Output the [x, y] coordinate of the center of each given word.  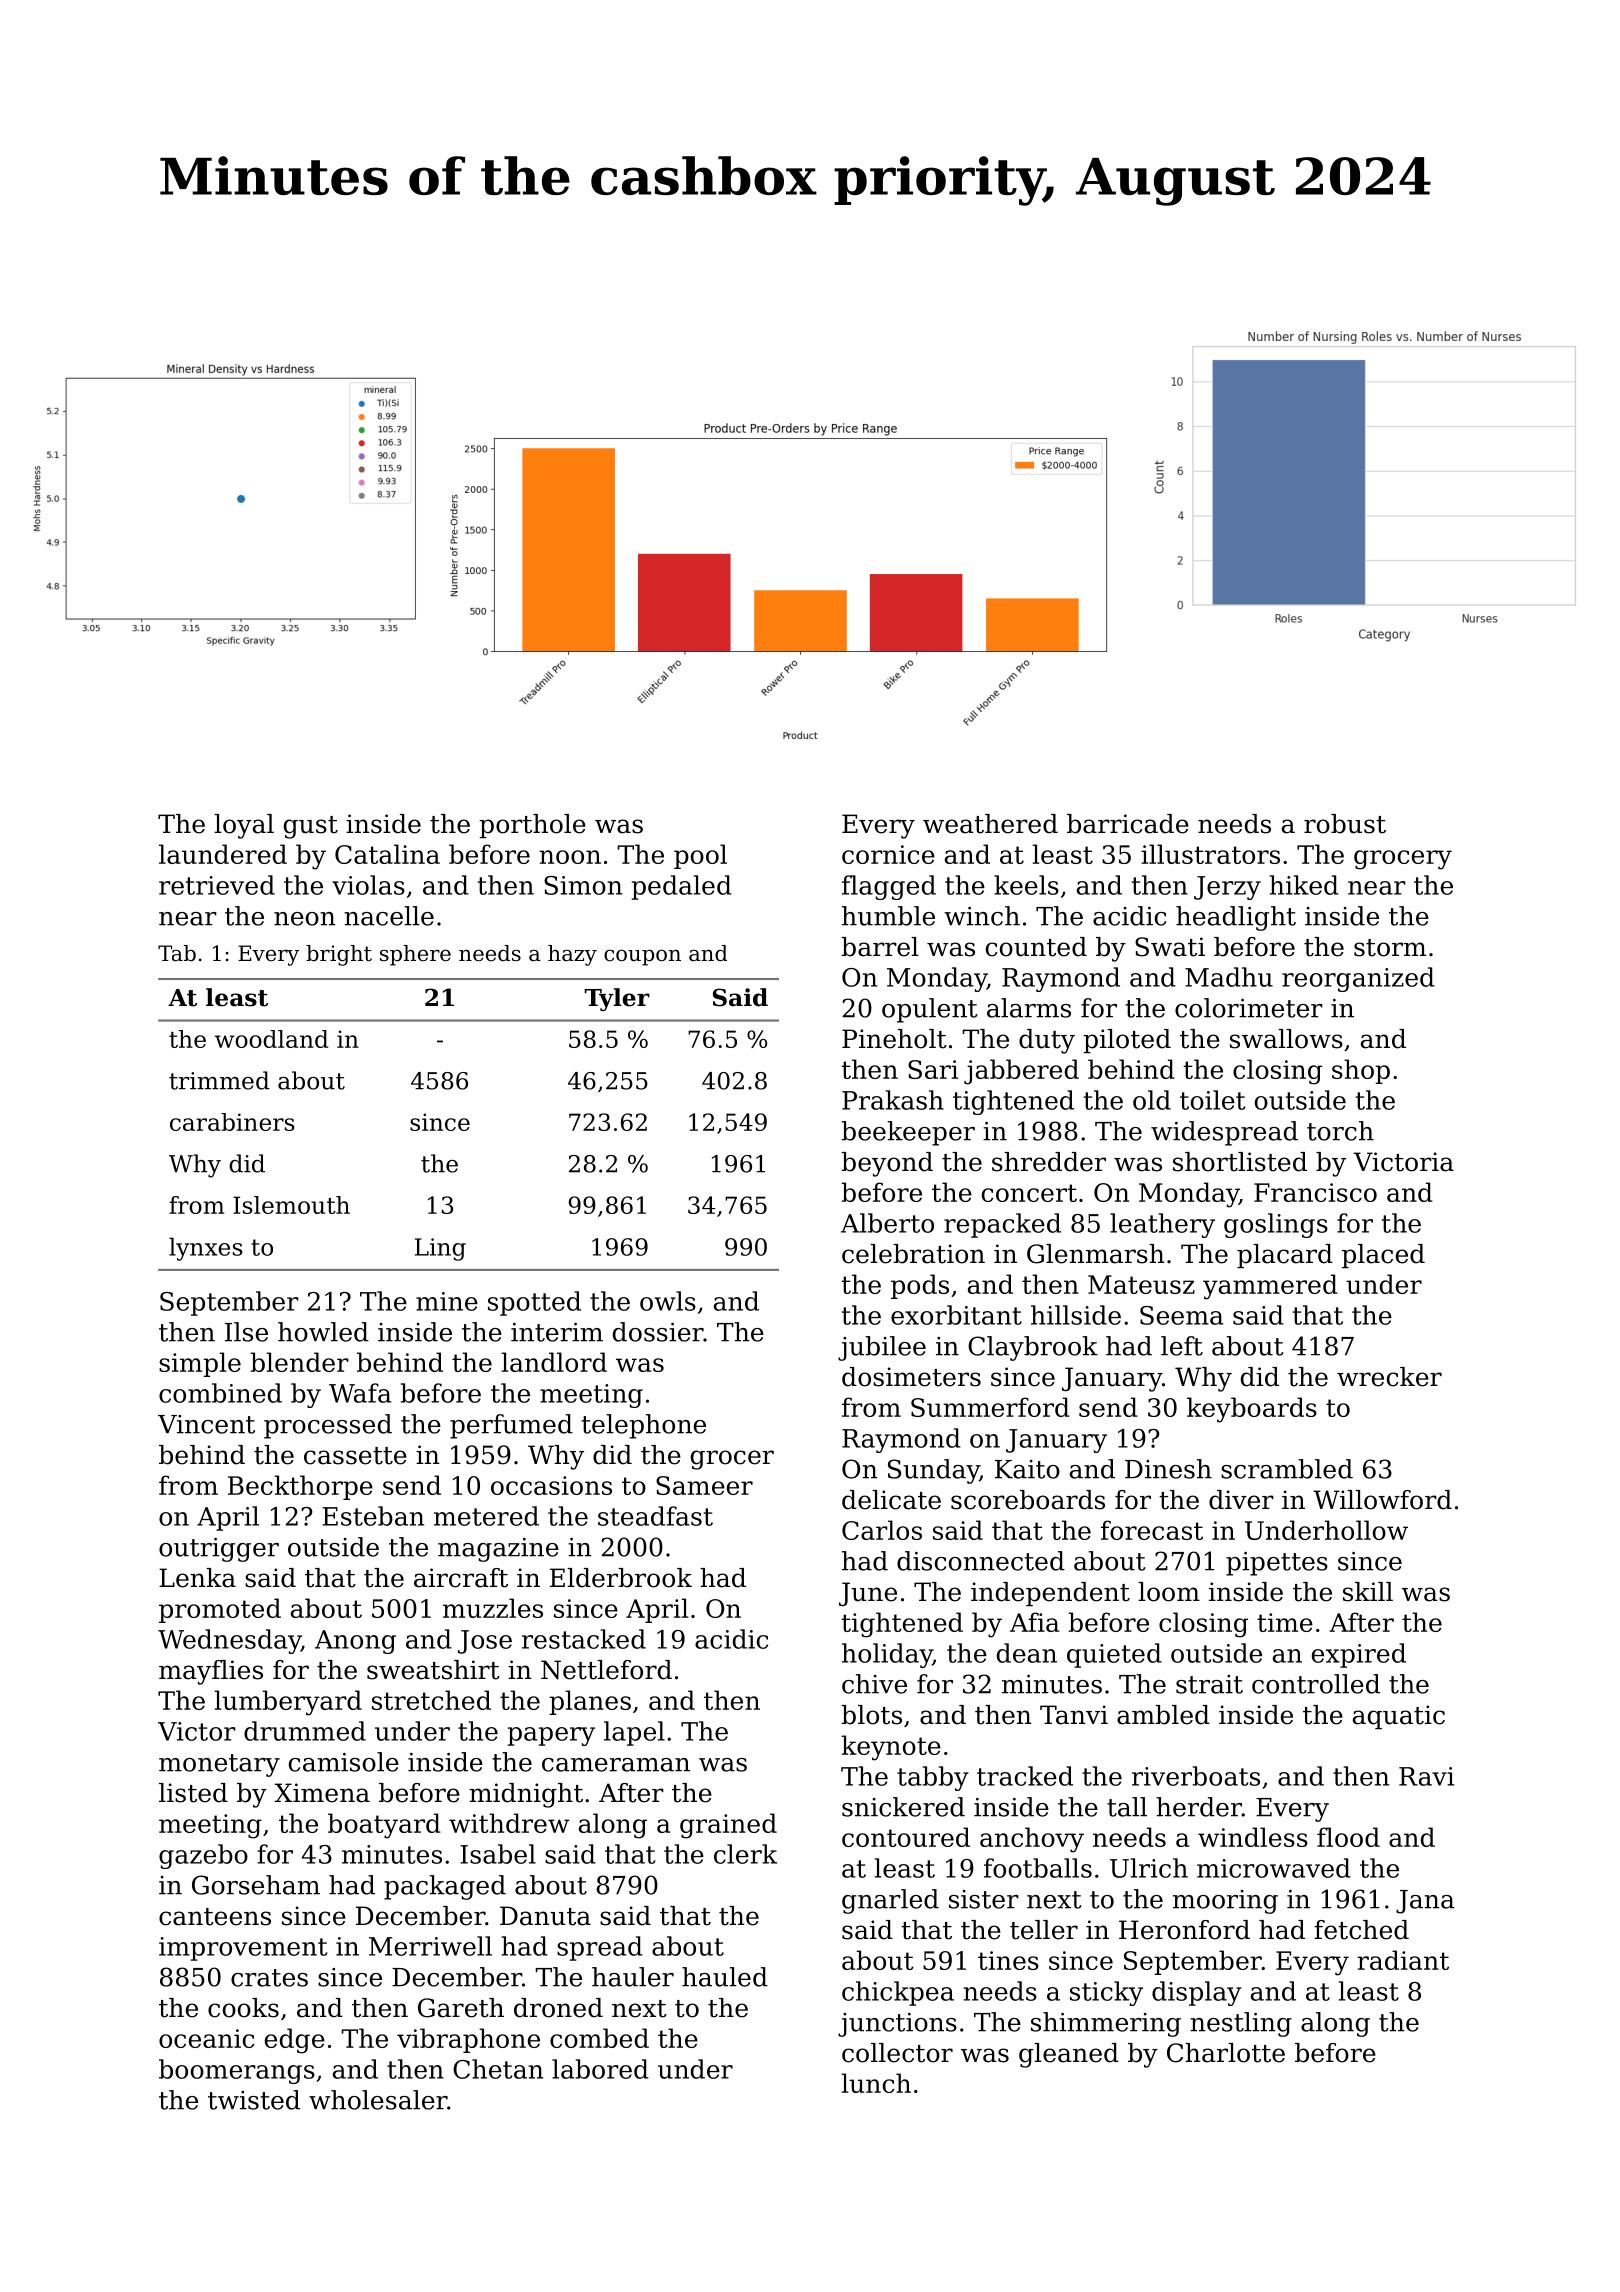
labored [600, 2069]
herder [1199, 1807]
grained [728, 1826]
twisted [254, 2100]
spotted [534, 1303]
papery [551, 1736]
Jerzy [1227, 888]
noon [570, 857]
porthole [532, 826]
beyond [887, 1164]
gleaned [1069, 2055]
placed [1383, 1256]
